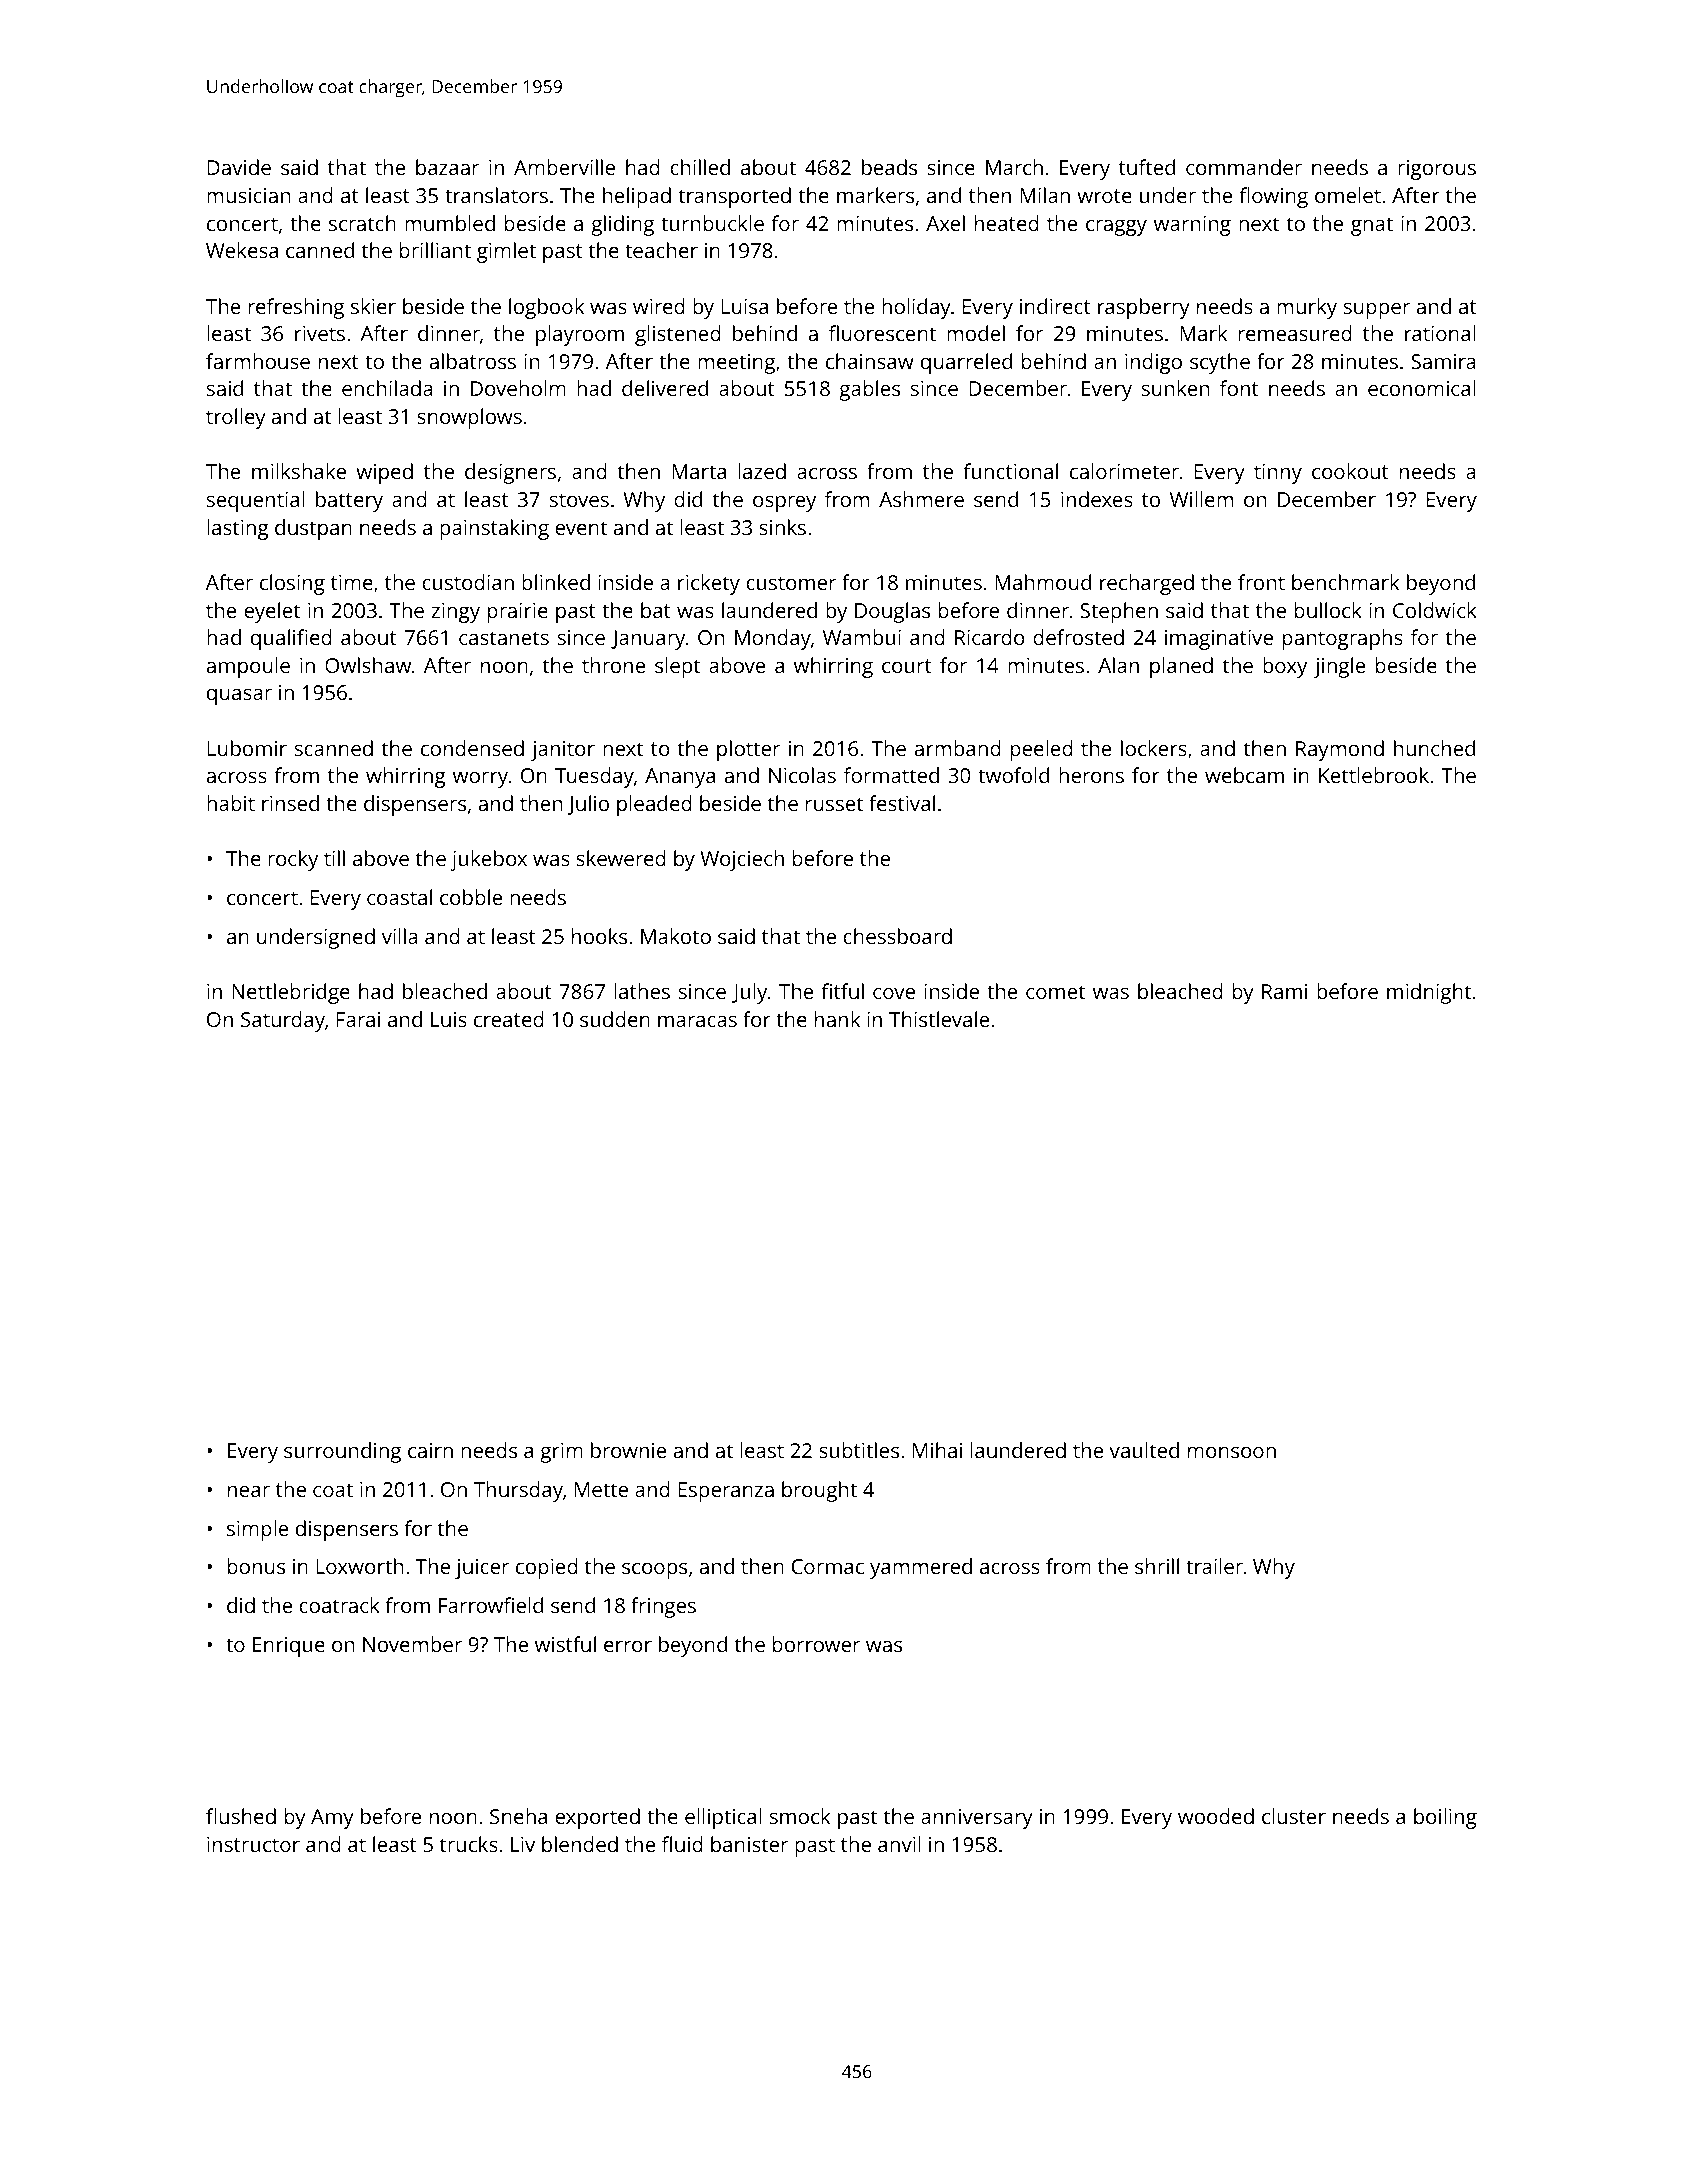 This document has height=2178, width=1683. What do you see at coordinates (564, 167) in the document?
I see `Amberville` at bounding box center [564, 167].
